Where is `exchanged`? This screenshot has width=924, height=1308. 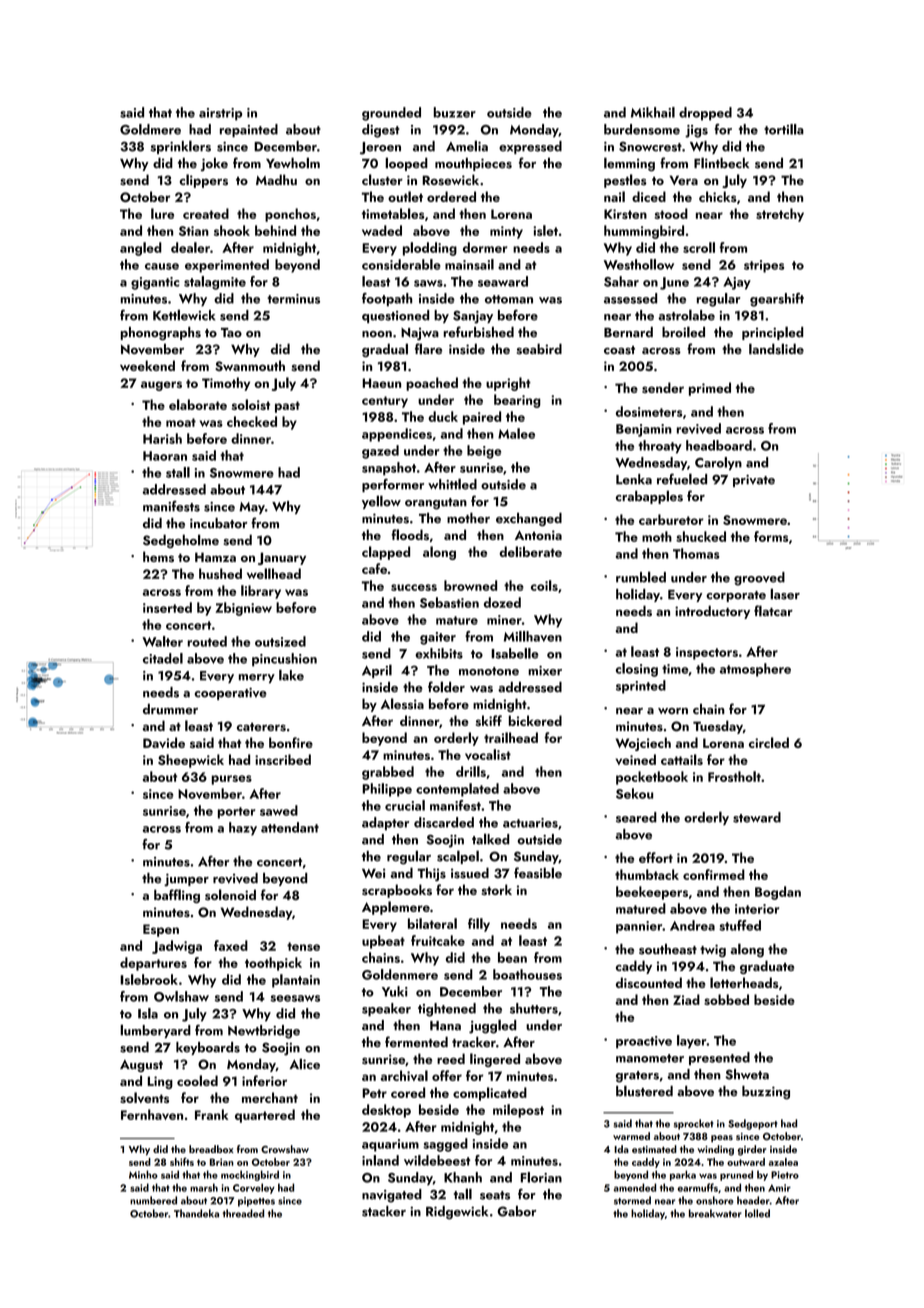 exchanged is located at coordinates (529, 519).
